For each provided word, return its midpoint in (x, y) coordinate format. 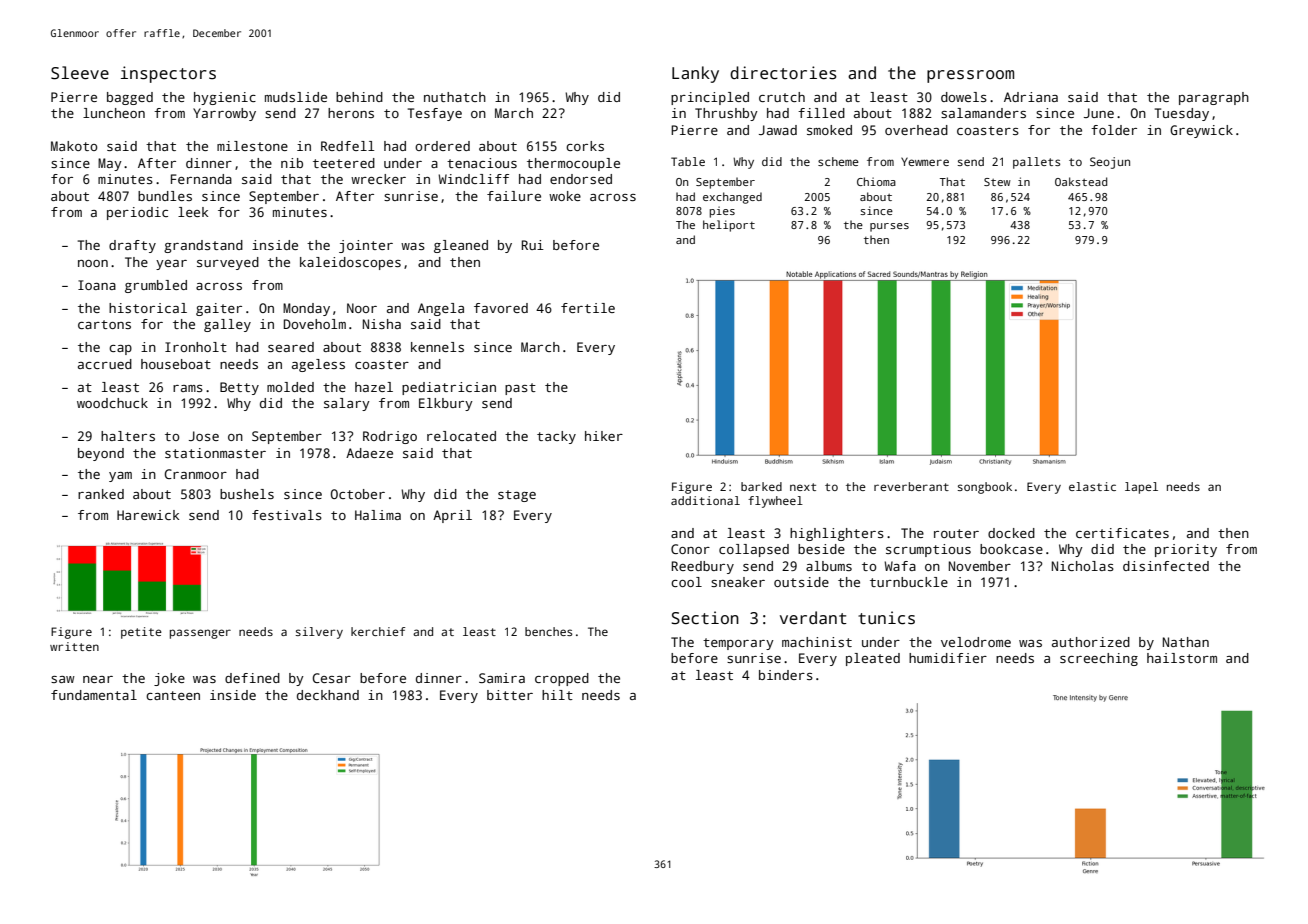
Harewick (148, 515)
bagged (130, 98)
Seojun (1110, 163)
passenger (200, 634)
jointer (366, 246)
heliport (729, 226)
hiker (604, 436)
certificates (1122, 533)
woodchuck (112, 403)
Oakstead (1081, 181)
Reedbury (703, 567)
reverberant (911, 486)
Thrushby (726, 114)
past (520, 389)
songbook (985, 488)
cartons (104, 324)
